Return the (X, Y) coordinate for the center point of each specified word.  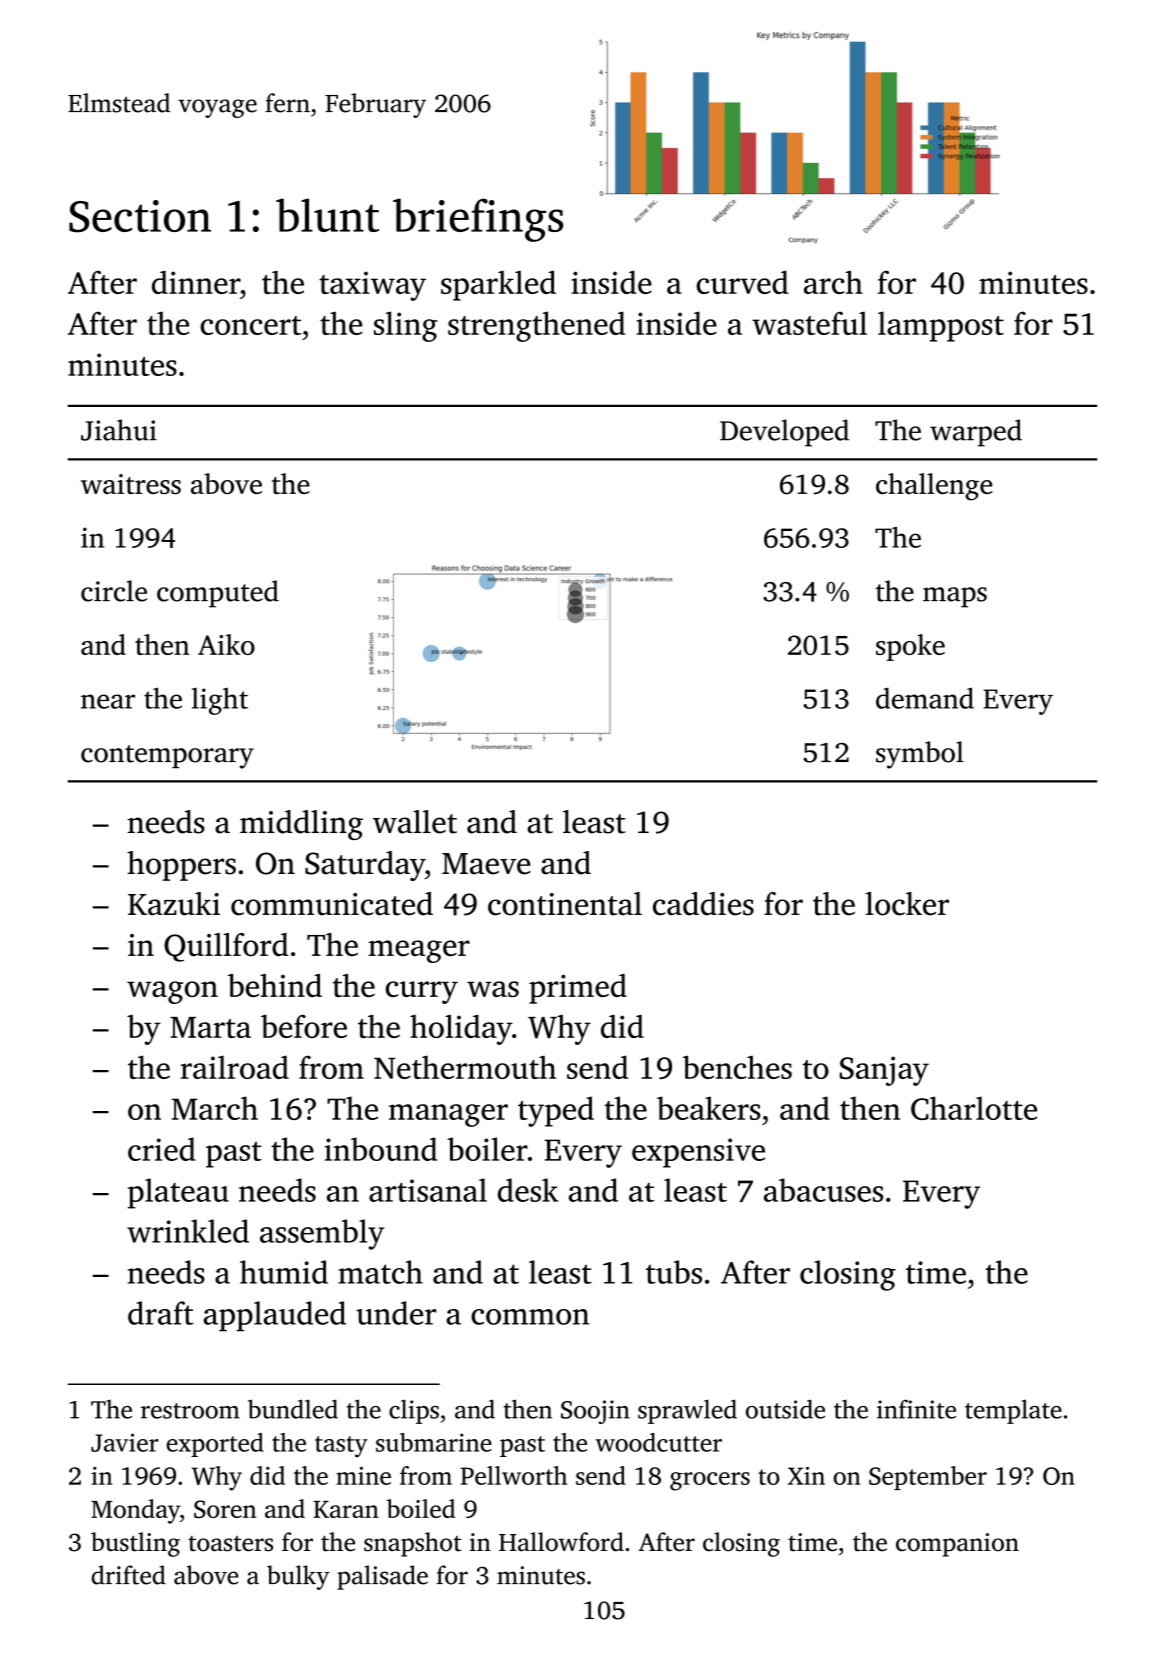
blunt (327, 215)
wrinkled (188, 1231)
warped (976, 433)
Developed (784, 433)
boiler (487, 1149)
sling (405, 326)
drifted (128, 1575)
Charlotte (974, 1108)
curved (743, 282)
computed (218, 594)
